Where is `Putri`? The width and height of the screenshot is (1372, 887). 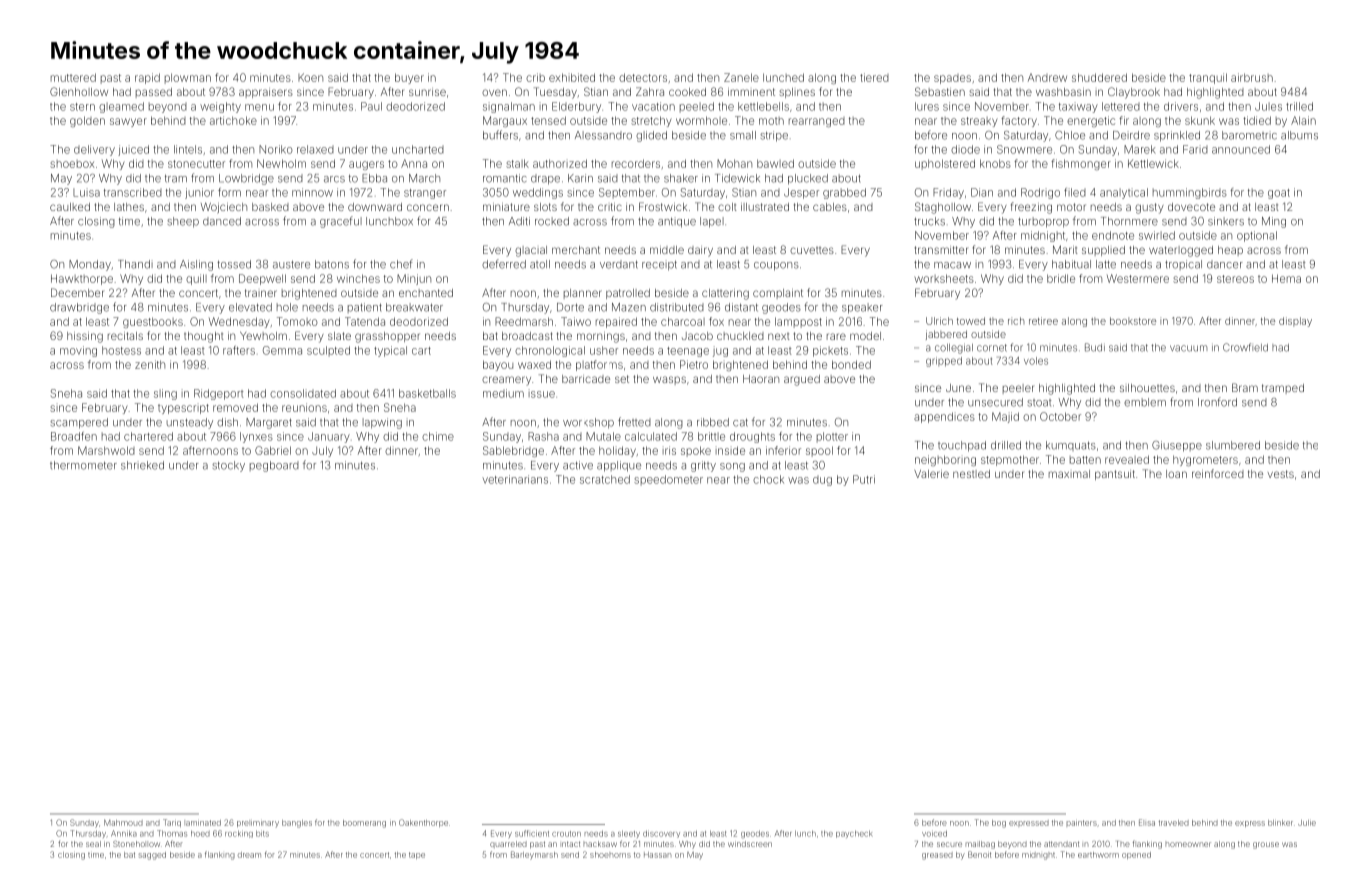 Putri is located at coordinates (864, 479).
